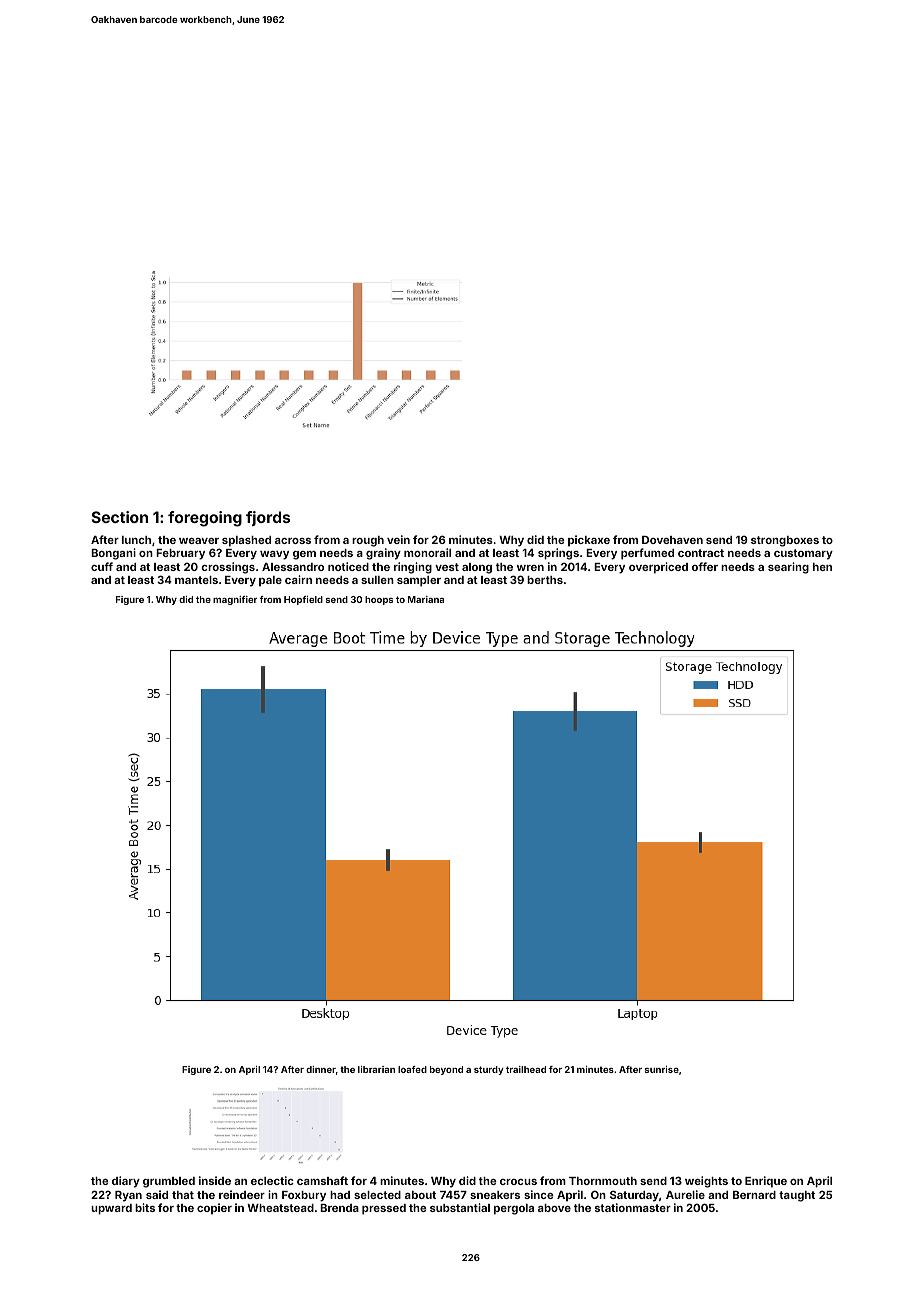 The image size is (924, 1308). Describe the element at coordinates (321, 1069) in the image. I see `dinner` at that location.
